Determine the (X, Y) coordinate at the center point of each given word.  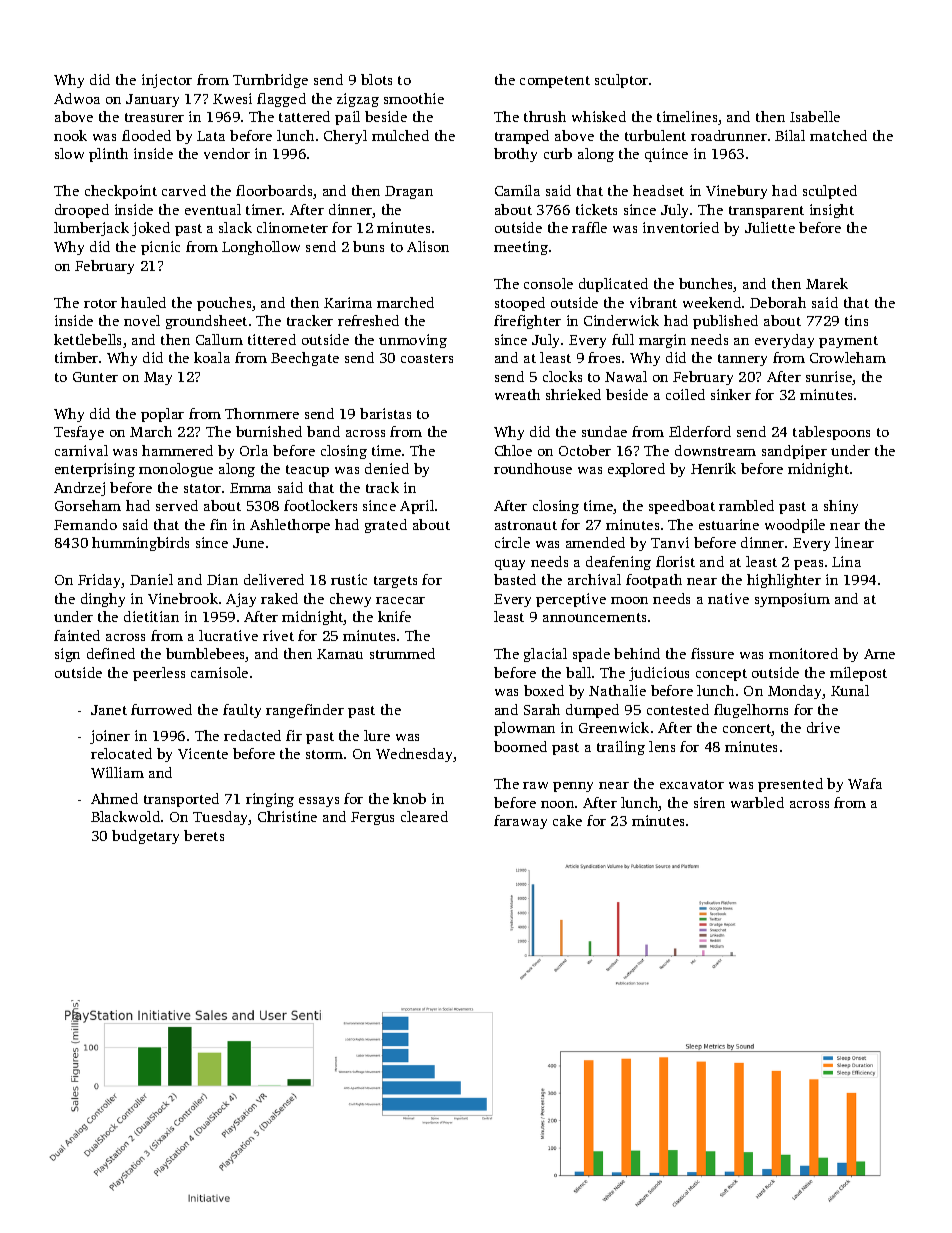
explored (636, 470)
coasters (427, 358)
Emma (250, 488)
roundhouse (533, 468)
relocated (121, 753)
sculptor (621, 81)
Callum (219, 339)
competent (555, 82)
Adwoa (77, 98)
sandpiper (794, 452)
